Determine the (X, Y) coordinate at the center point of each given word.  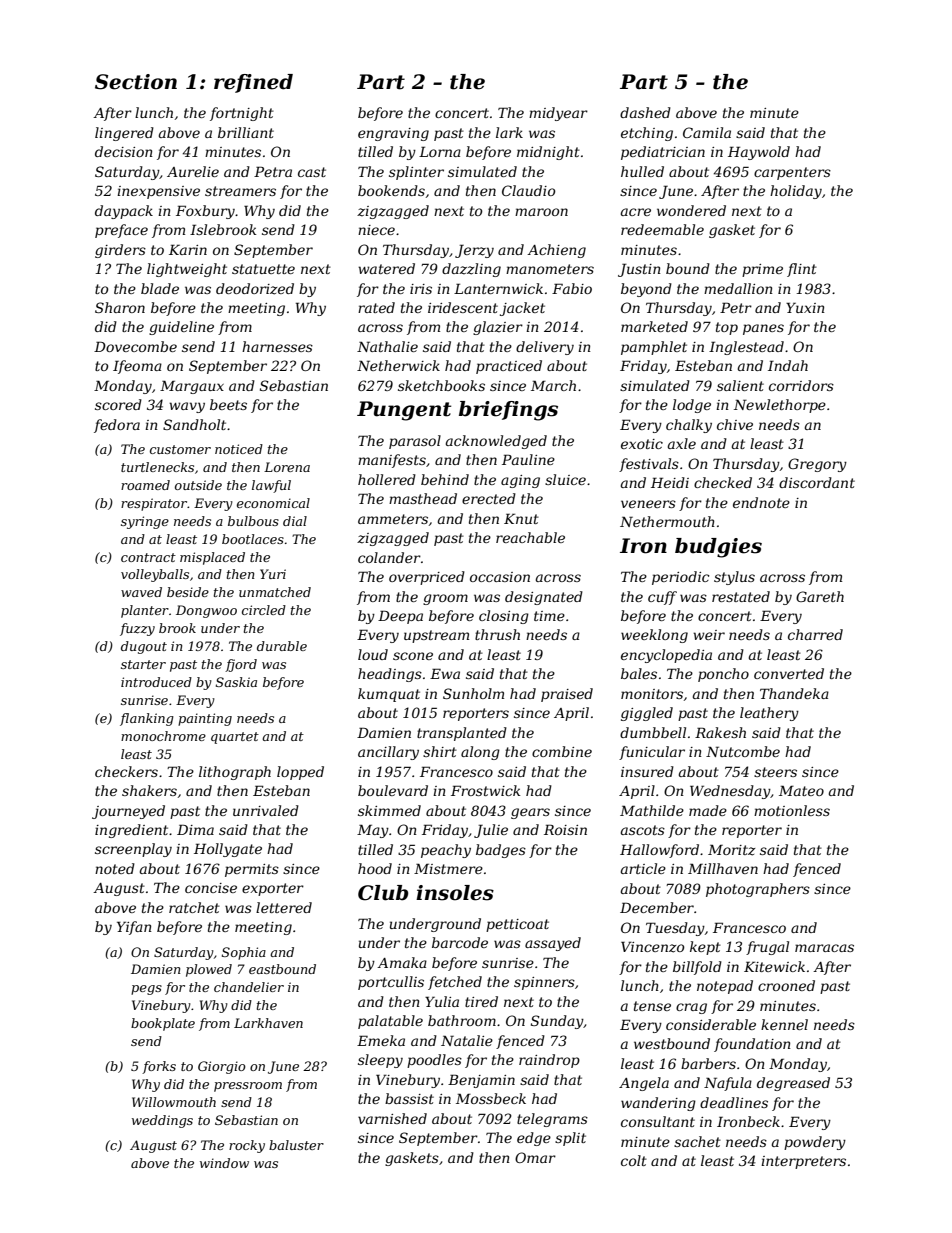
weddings (162, 1121)
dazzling (471, 270)
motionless (792, 810)
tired (481, 1001)
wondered (691, 210)
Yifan (134, 928)
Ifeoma (137, 367)
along (480, 753)
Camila (707, 132)
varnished (392, 1118)
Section (136, 82)
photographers (758, 890)
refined (253, 83)
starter (143, 664)
